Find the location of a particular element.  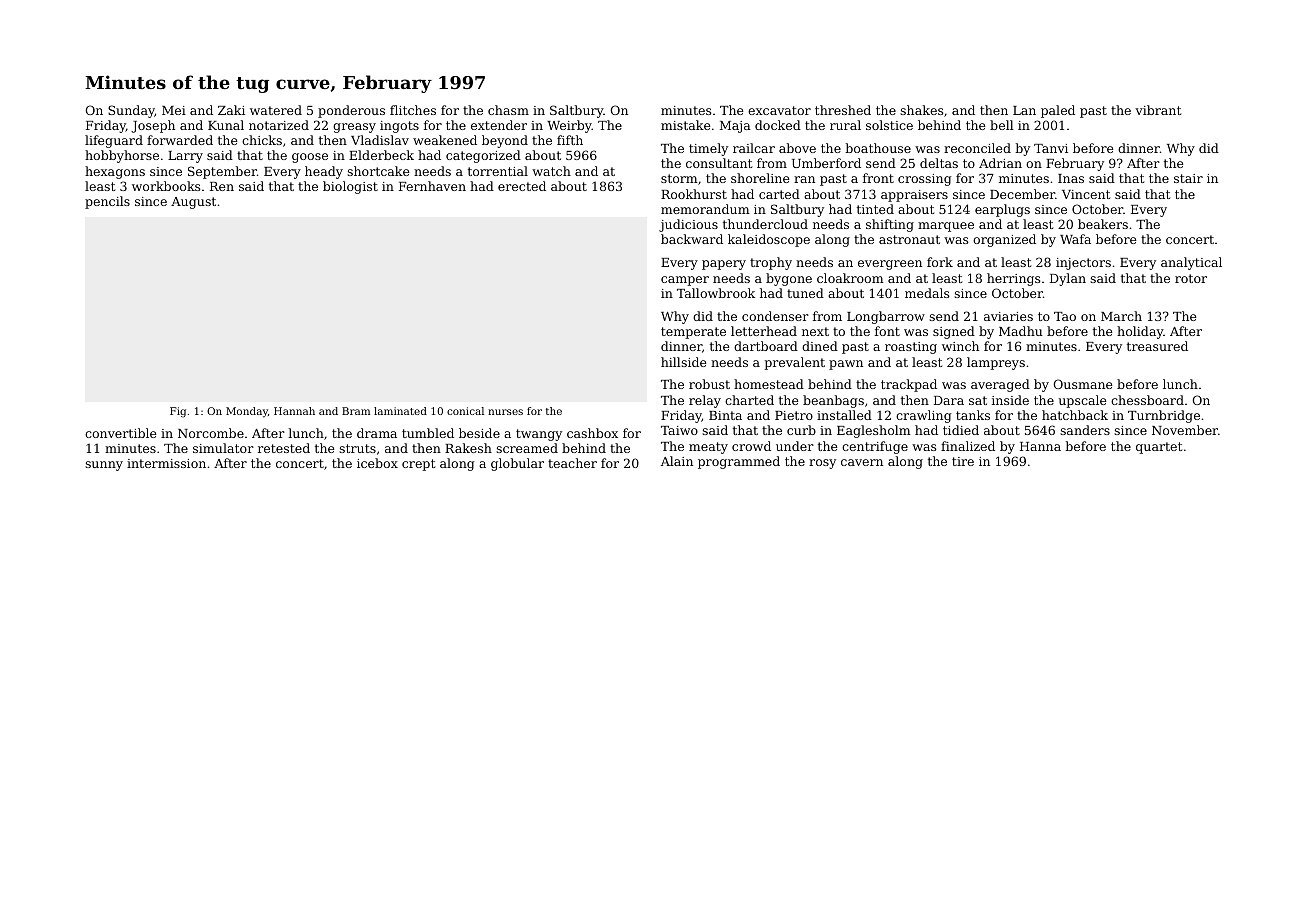

paled is located at coordinates (1058, 111).
